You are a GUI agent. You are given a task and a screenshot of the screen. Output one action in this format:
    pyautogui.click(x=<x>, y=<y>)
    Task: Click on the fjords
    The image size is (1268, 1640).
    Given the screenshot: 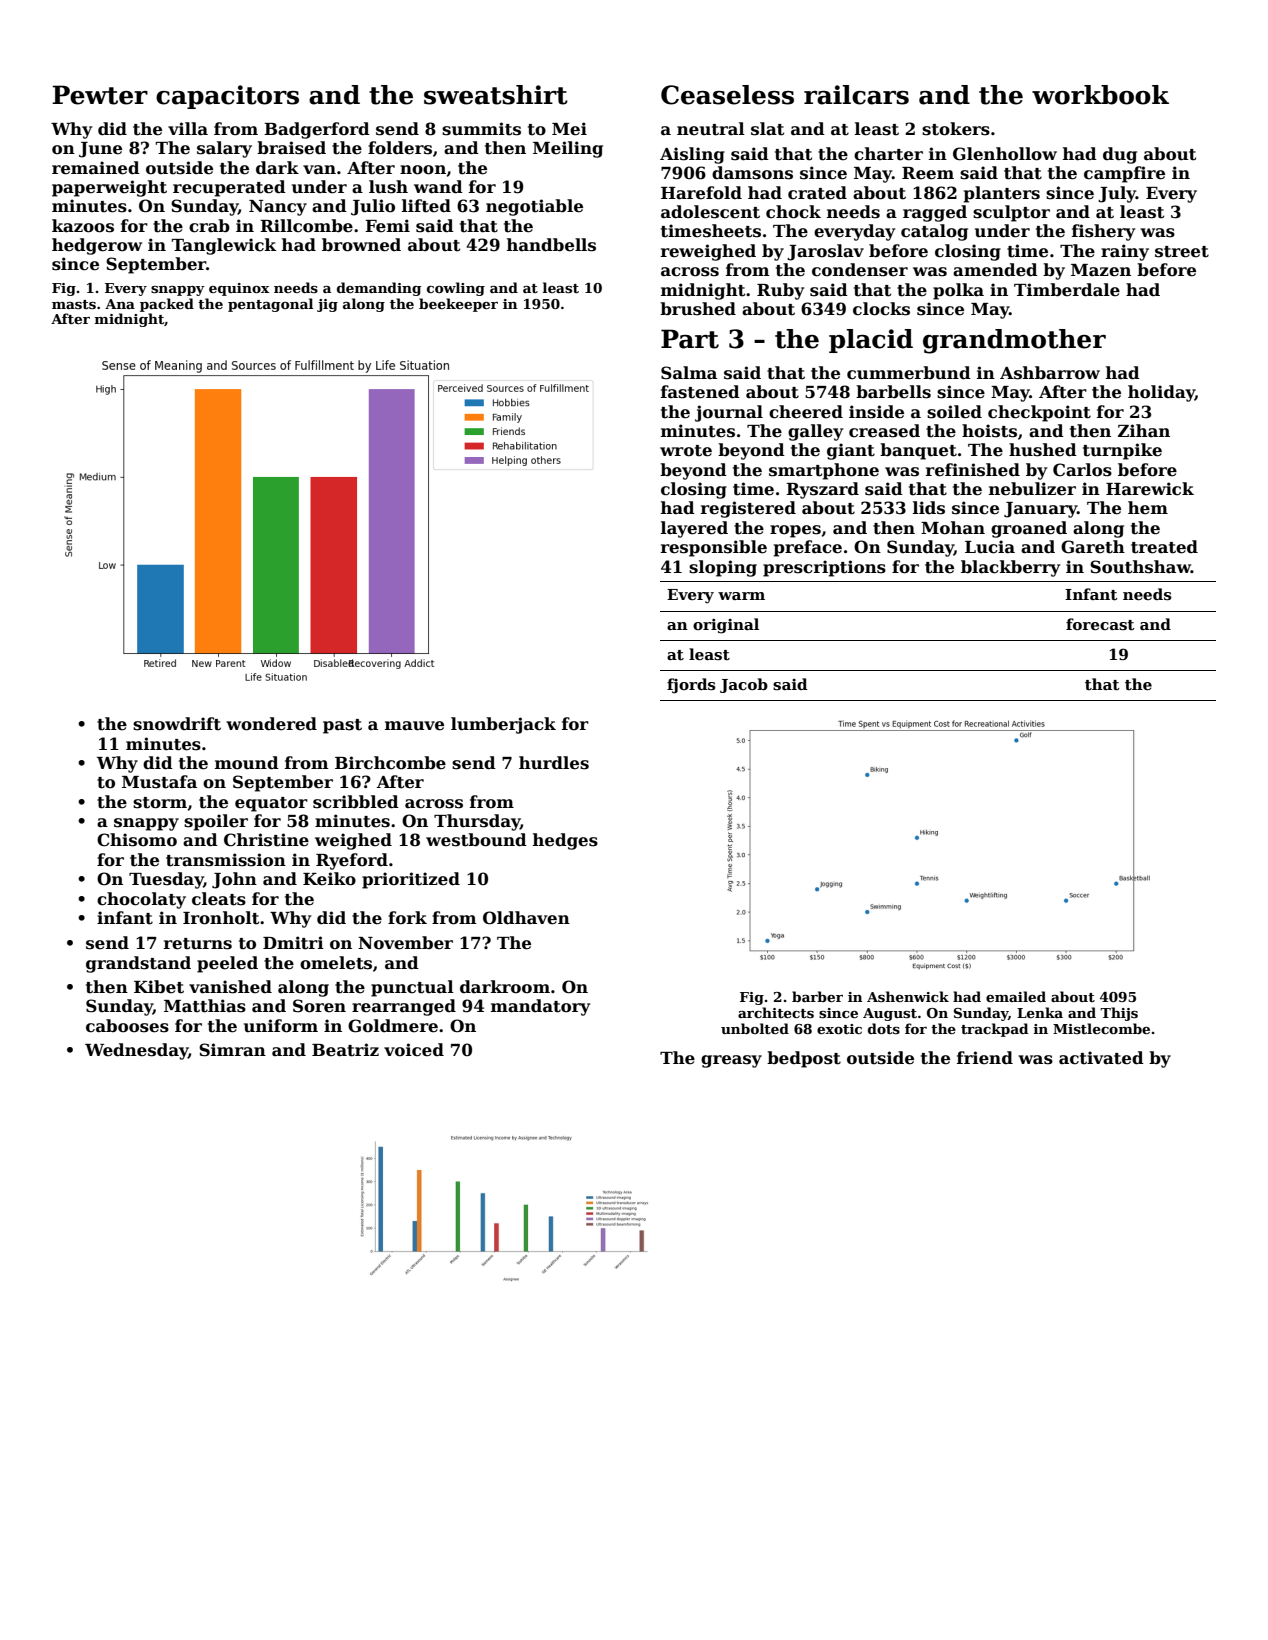 What is the action you would take?
    pyautogui.click(x=691, y=686)
